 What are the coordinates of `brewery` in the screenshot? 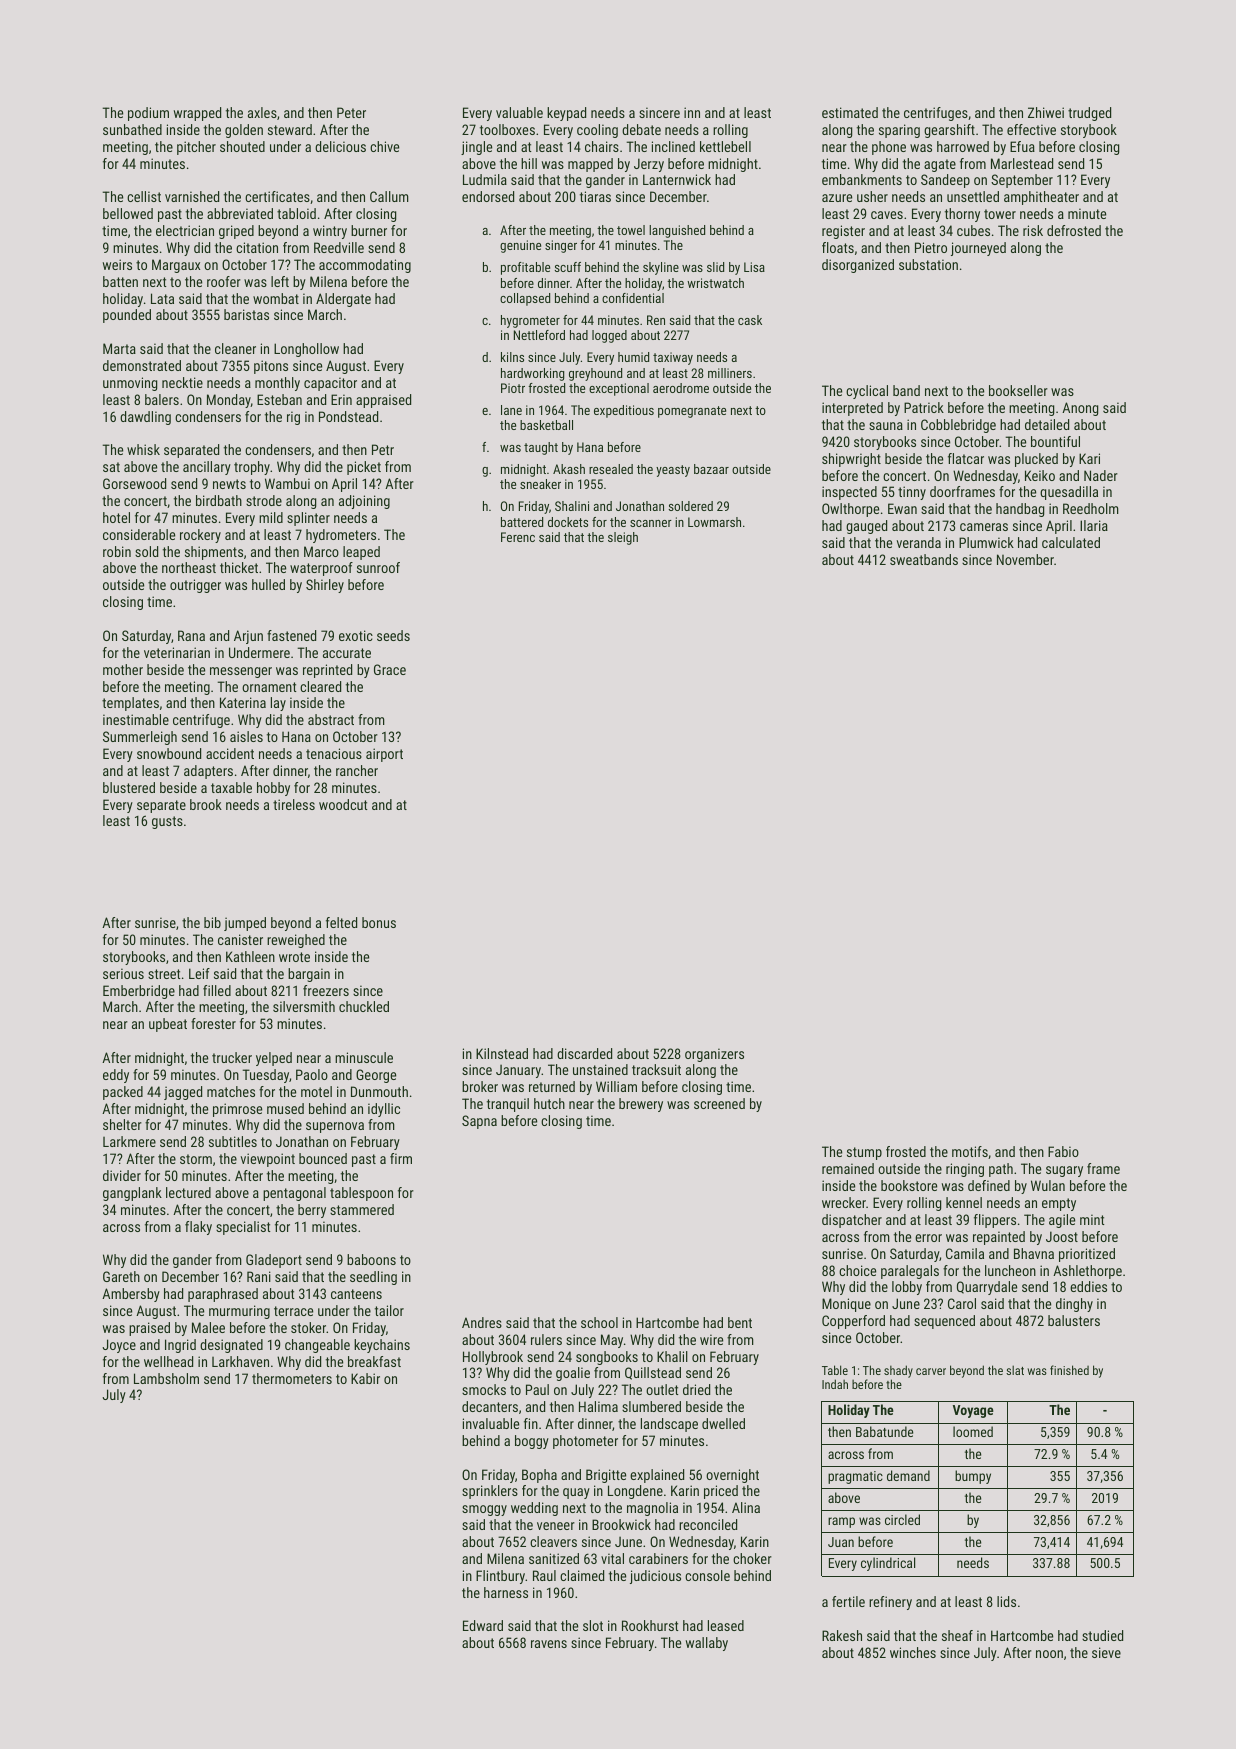 It's located at (641, 1105).
